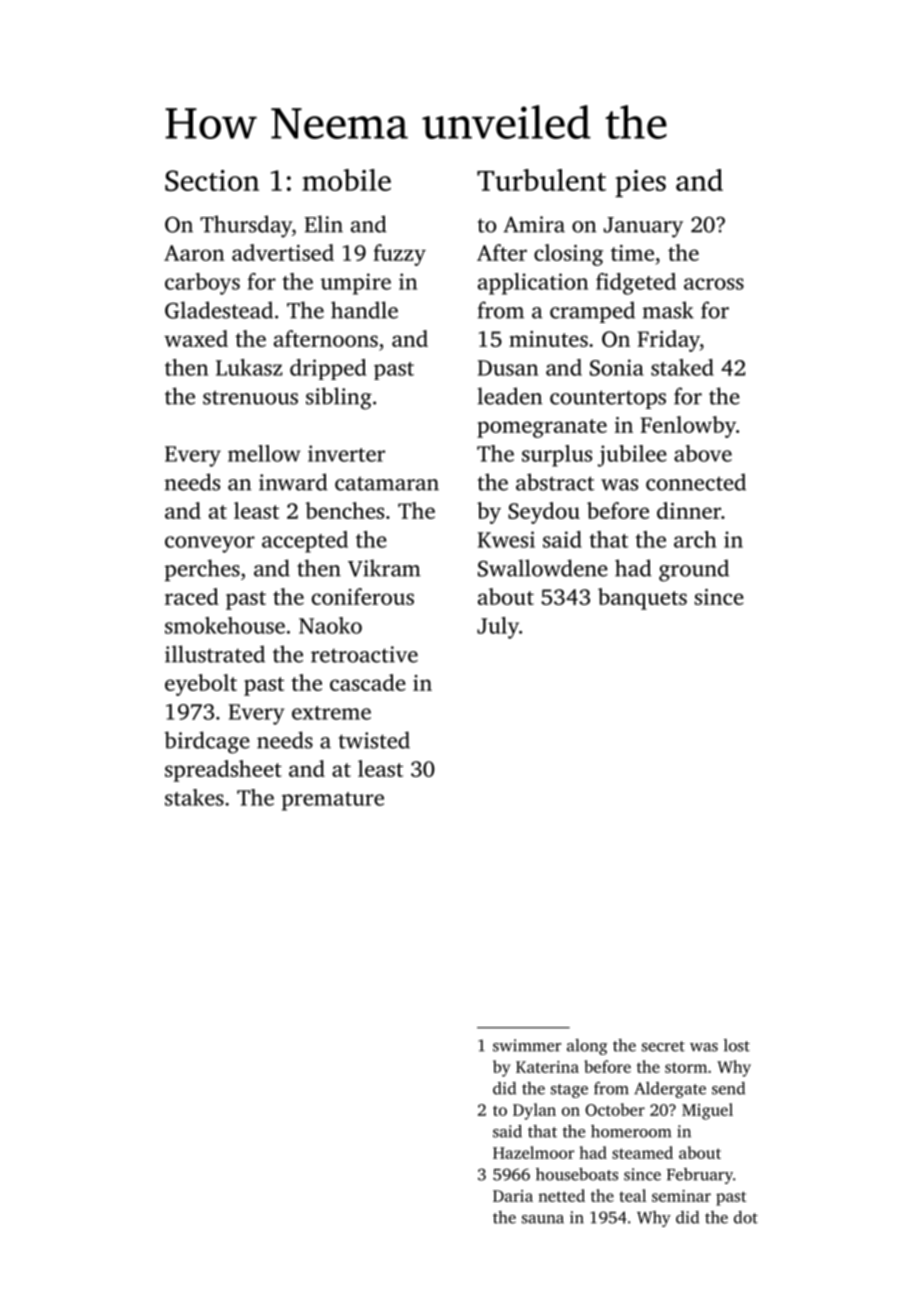  What do you see at coordinates (305, 542) in the screenshot?
I see `accepted` at bounding box center [305, 542].
